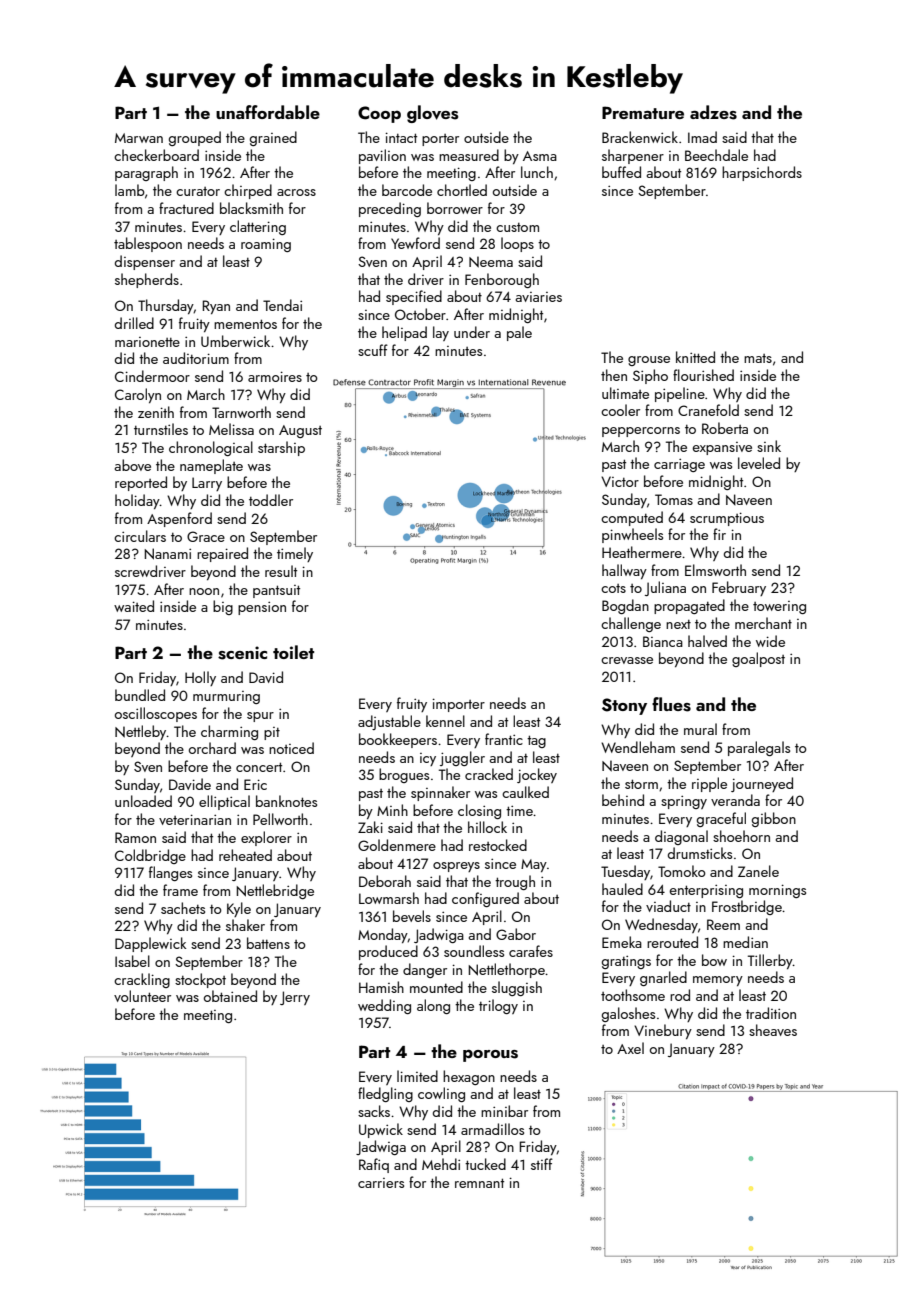 The image size is (924, 1308). I want to click on Axel, so click(630, 1048).
